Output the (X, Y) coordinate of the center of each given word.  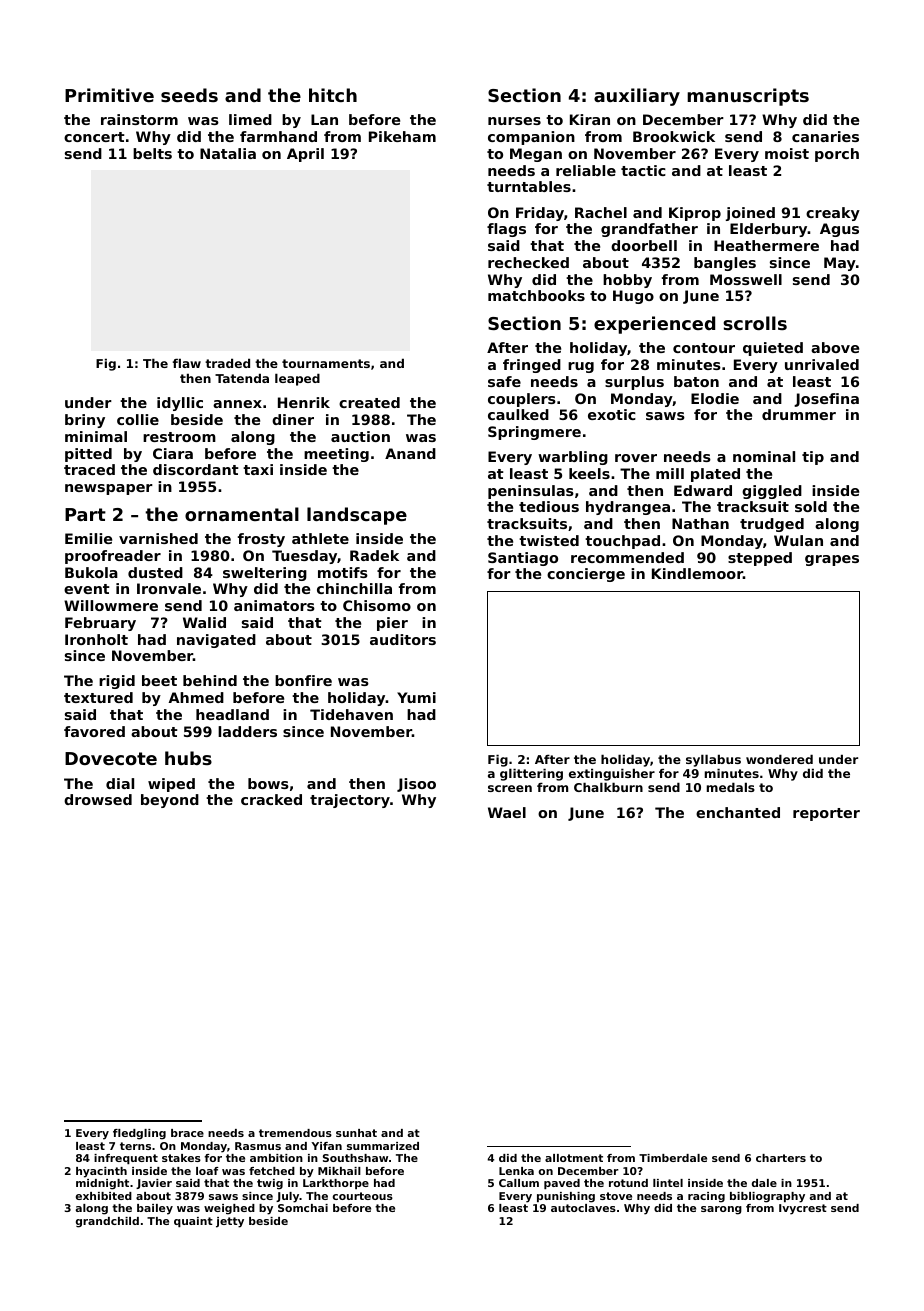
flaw (187, 363)
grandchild (107, 1222)
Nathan (700, 523)
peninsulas (531, 492)
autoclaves (583, 1208)
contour (704, 348)
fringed (532, 366)
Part (85, 514)
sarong (721, 1210)
